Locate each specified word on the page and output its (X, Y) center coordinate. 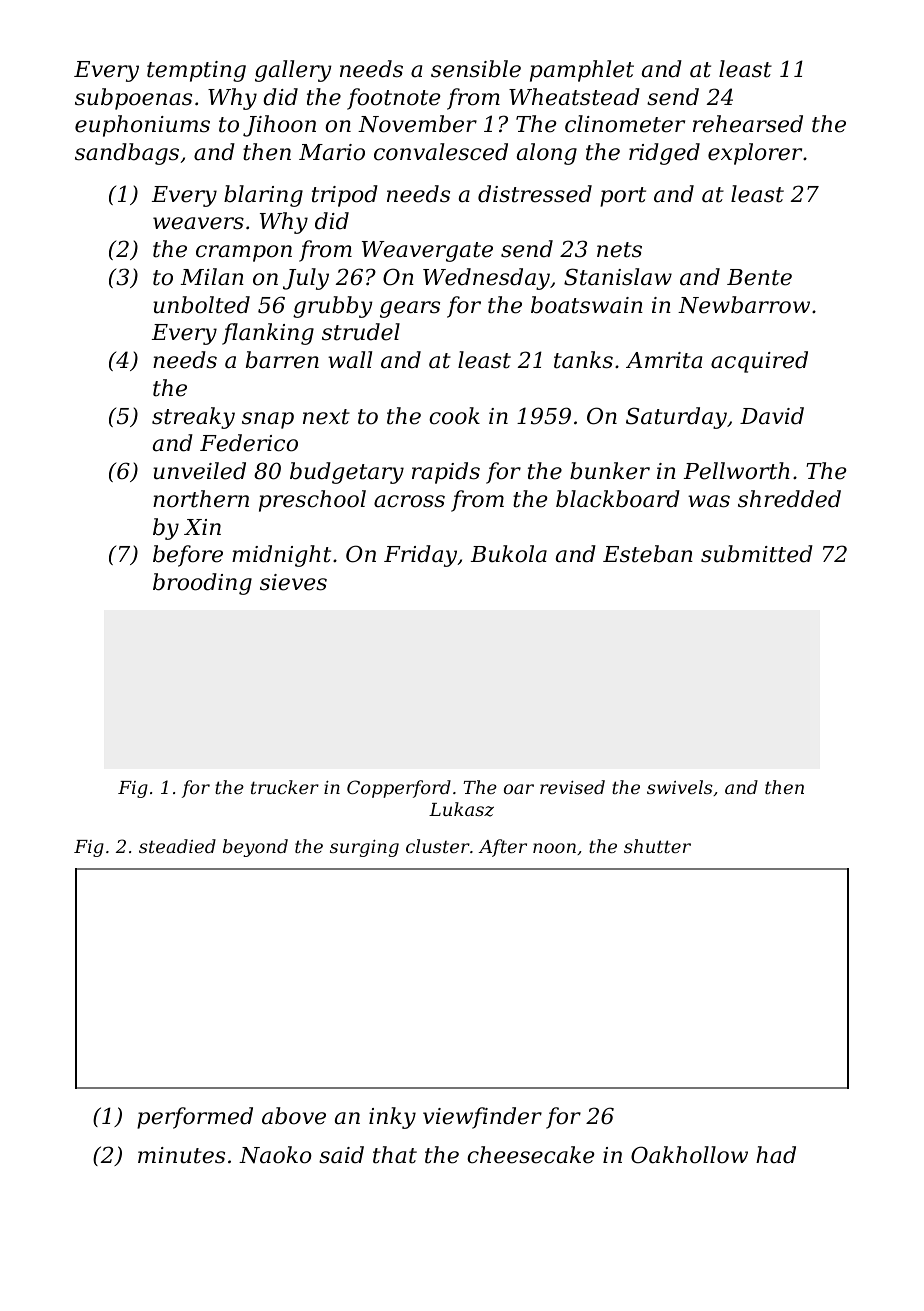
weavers (198, 223)
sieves (293, 582)
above (294, 1116)
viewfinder (482, 1118)
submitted (757, 554)
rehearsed (748, 124)
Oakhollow (689, 1155)
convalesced (441, 152)
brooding (202, 584)
